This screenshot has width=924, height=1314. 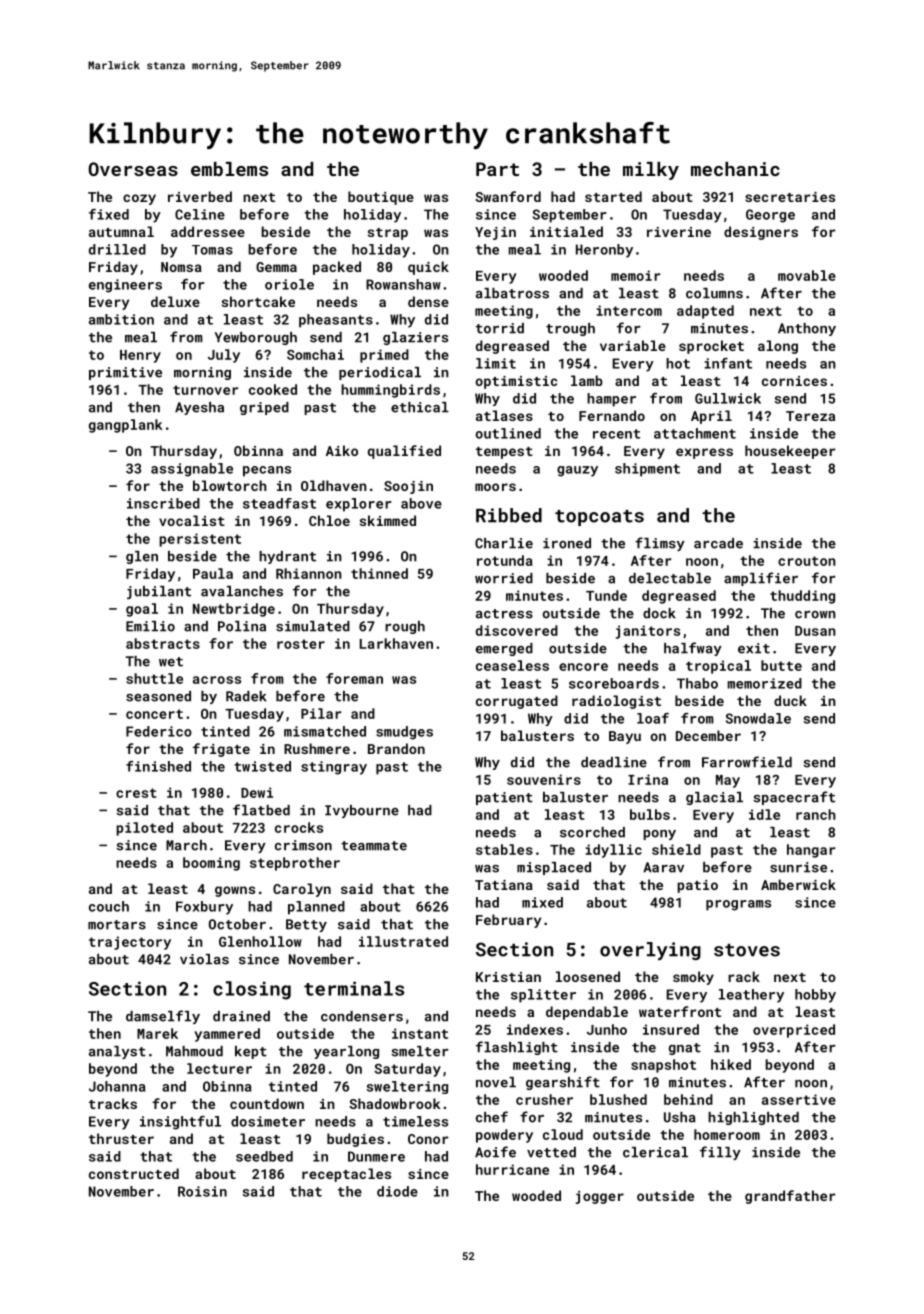 I want to click on waterfront, so click(x=680, y=1011).
